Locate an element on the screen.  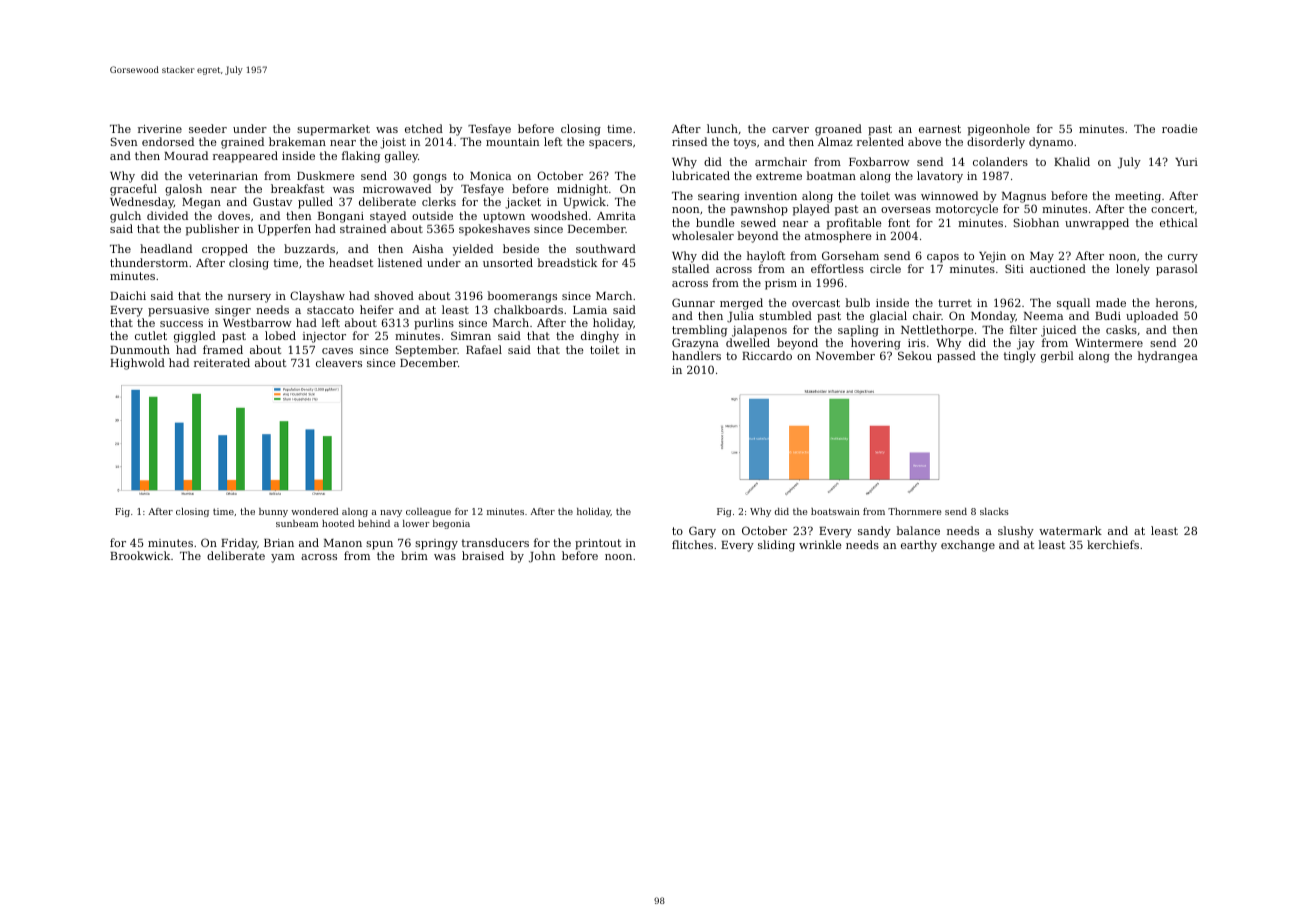
sliding is located at coordinates (776, 546).
